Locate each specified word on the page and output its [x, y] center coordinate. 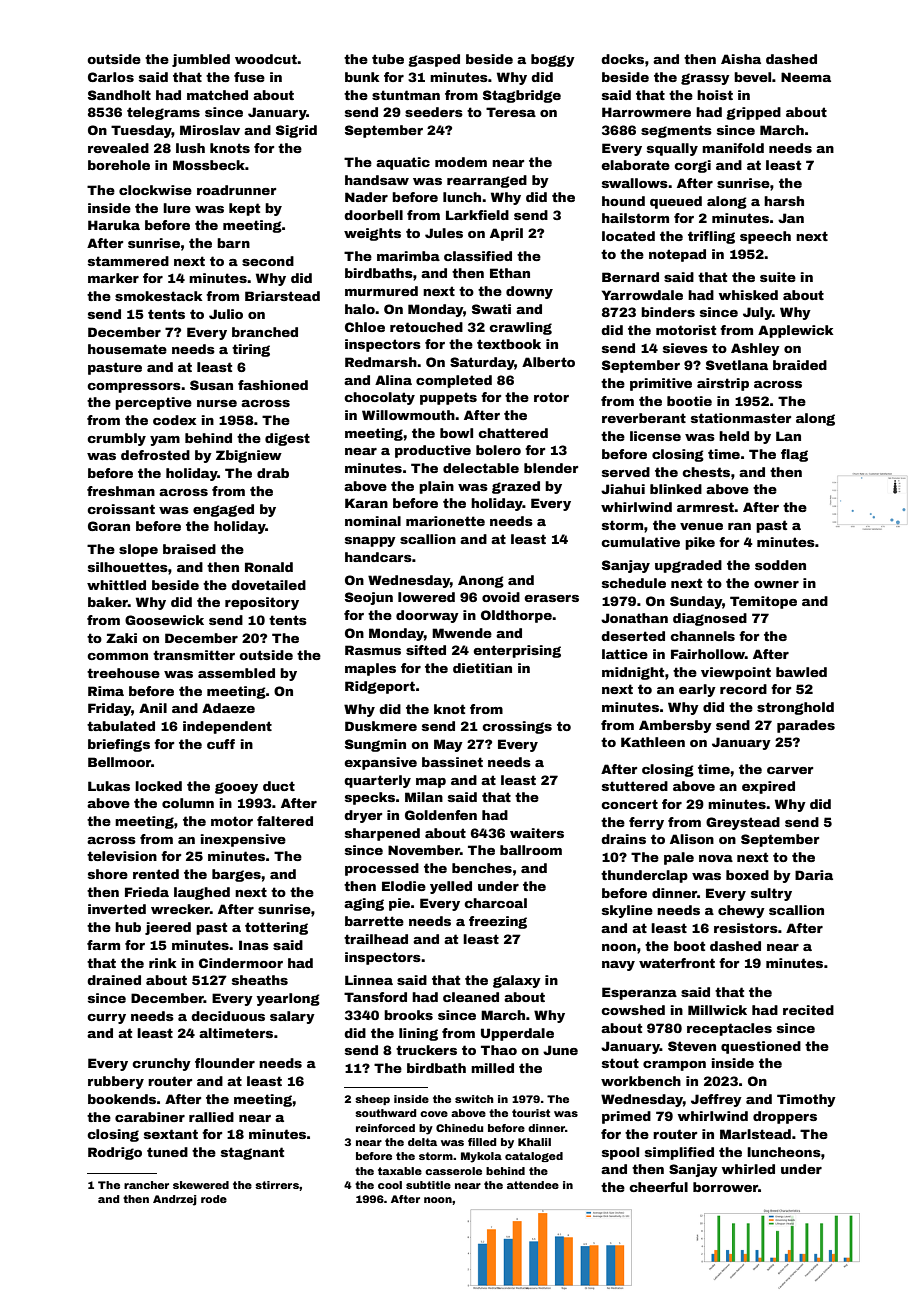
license [655, 436]
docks [622, 59]
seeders [434, 112]
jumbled [201, 60]
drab [273, 473]
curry [106, 1019]
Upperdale [517, 1034]
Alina [393, 380]
